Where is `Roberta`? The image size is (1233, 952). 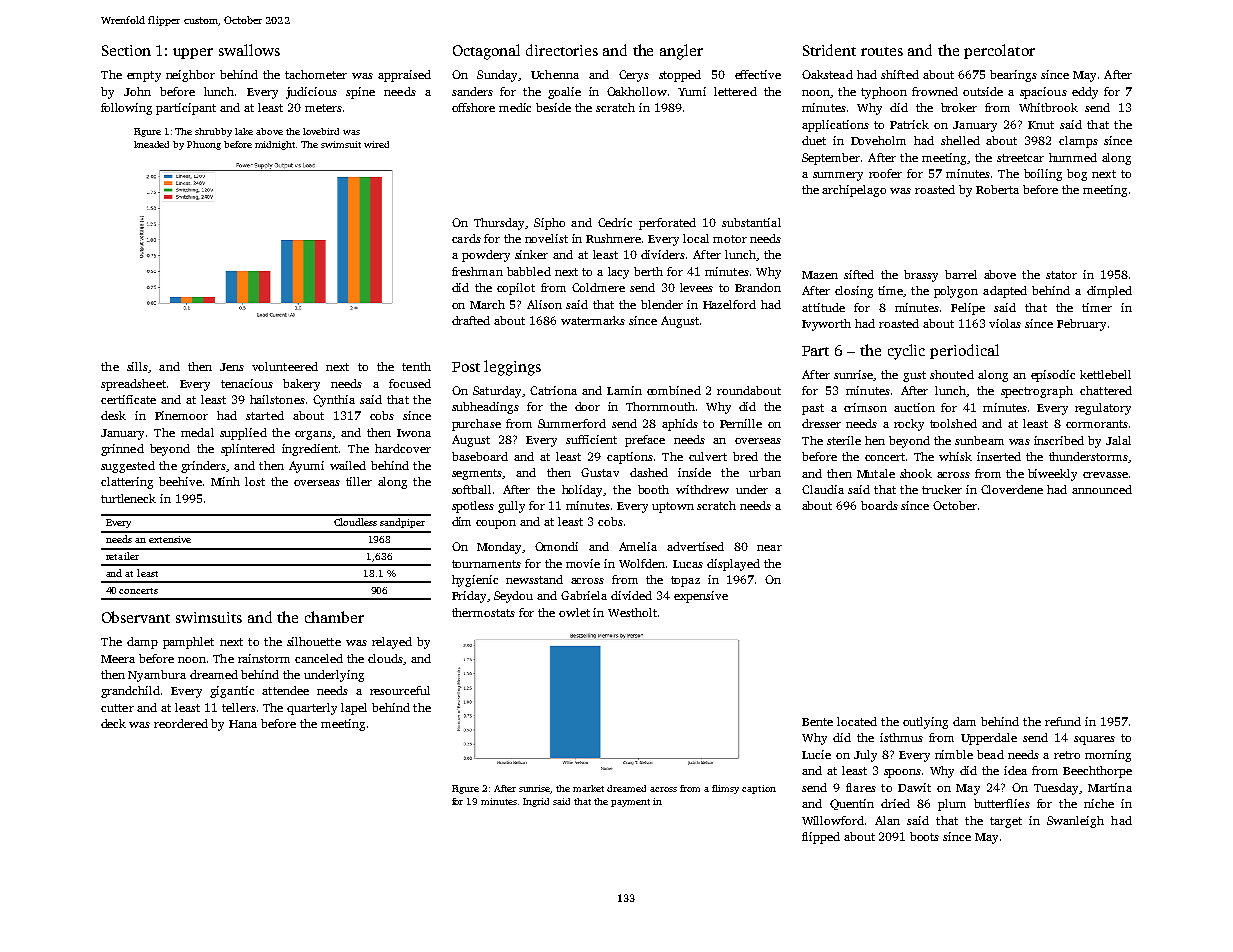
Roberta is located at coordinates (997, 189).
